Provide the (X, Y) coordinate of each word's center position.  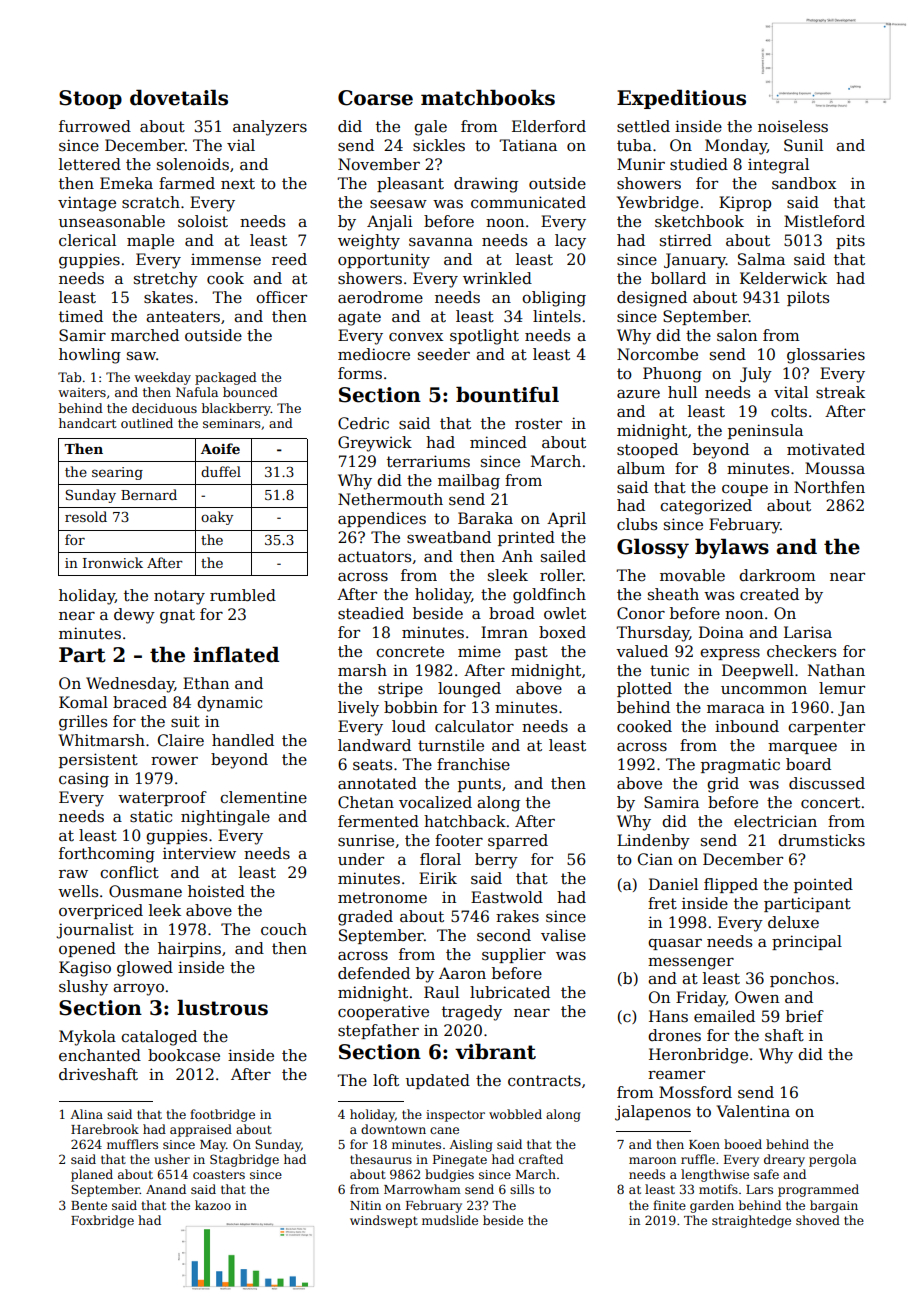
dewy (134, 616)
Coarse (375, 98)
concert (830, 802)
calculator (474, 726)
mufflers (132, 1144)
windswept (384, 1221)
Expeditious (681, 99)
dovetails (179, 97)
